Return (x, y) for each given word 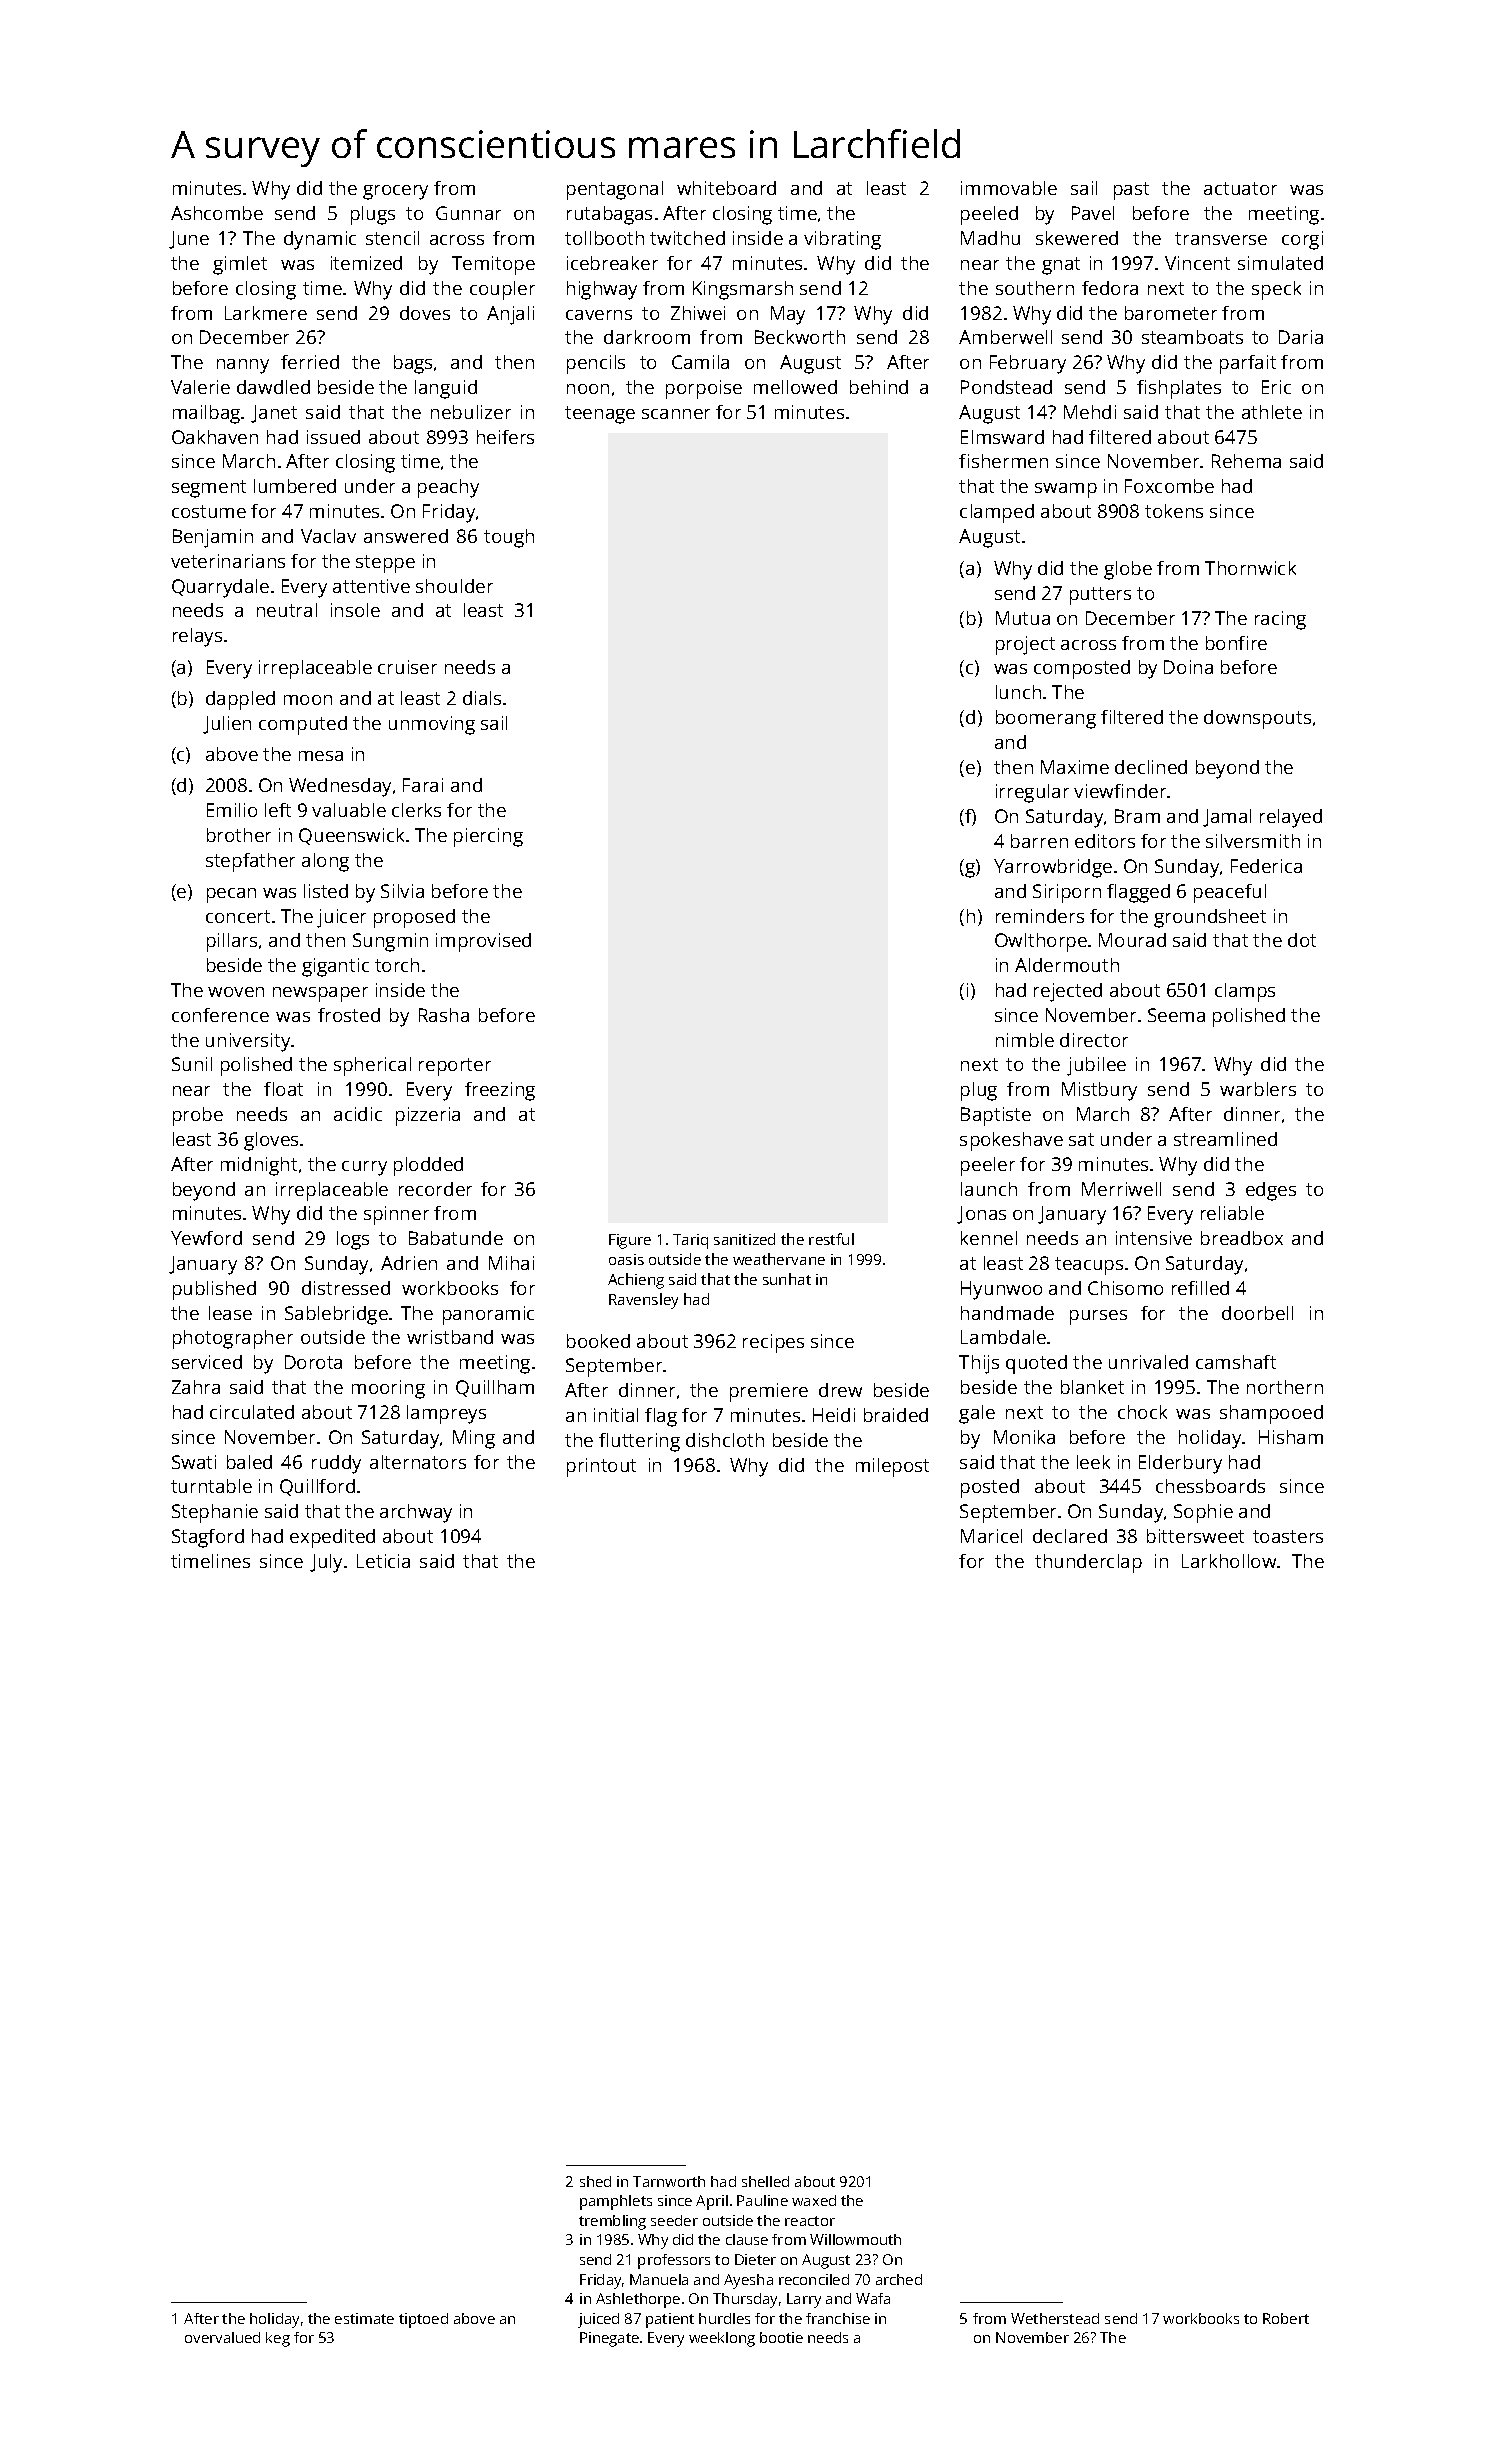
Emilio (232, 810)
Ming (474, 1439)
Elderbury (1180, 1464)
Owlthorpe (1041, 942)
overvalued (222, 2337)
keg (278, 2339)
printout (601, 1467)
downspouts (1257, 719)
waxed (814, 2200)
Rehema (1246, 461)
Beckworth (800, 337)
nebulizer (471, 412)
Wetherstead (1055, 2318)
